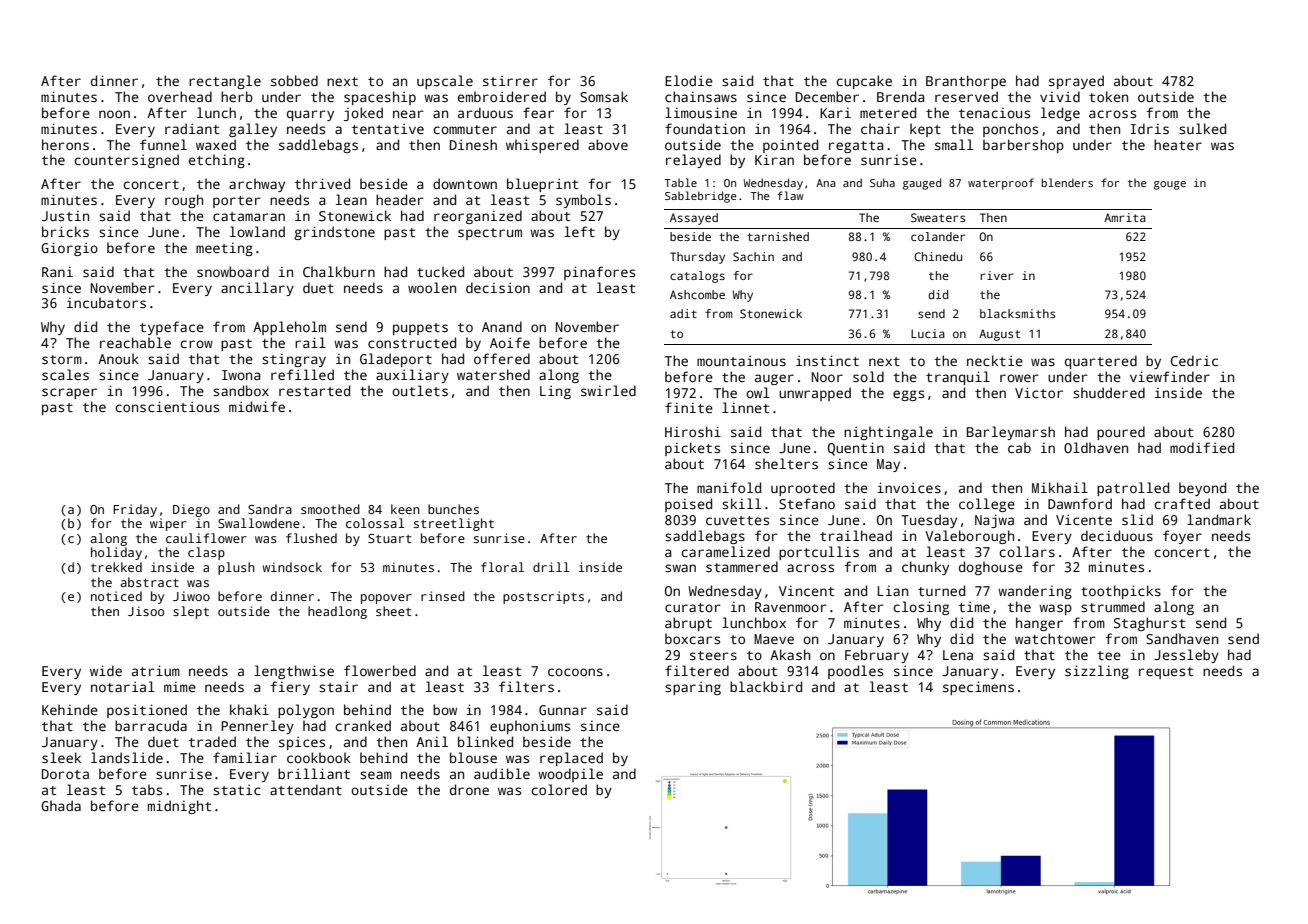  I want to click on poured, so click(1121, 433).
